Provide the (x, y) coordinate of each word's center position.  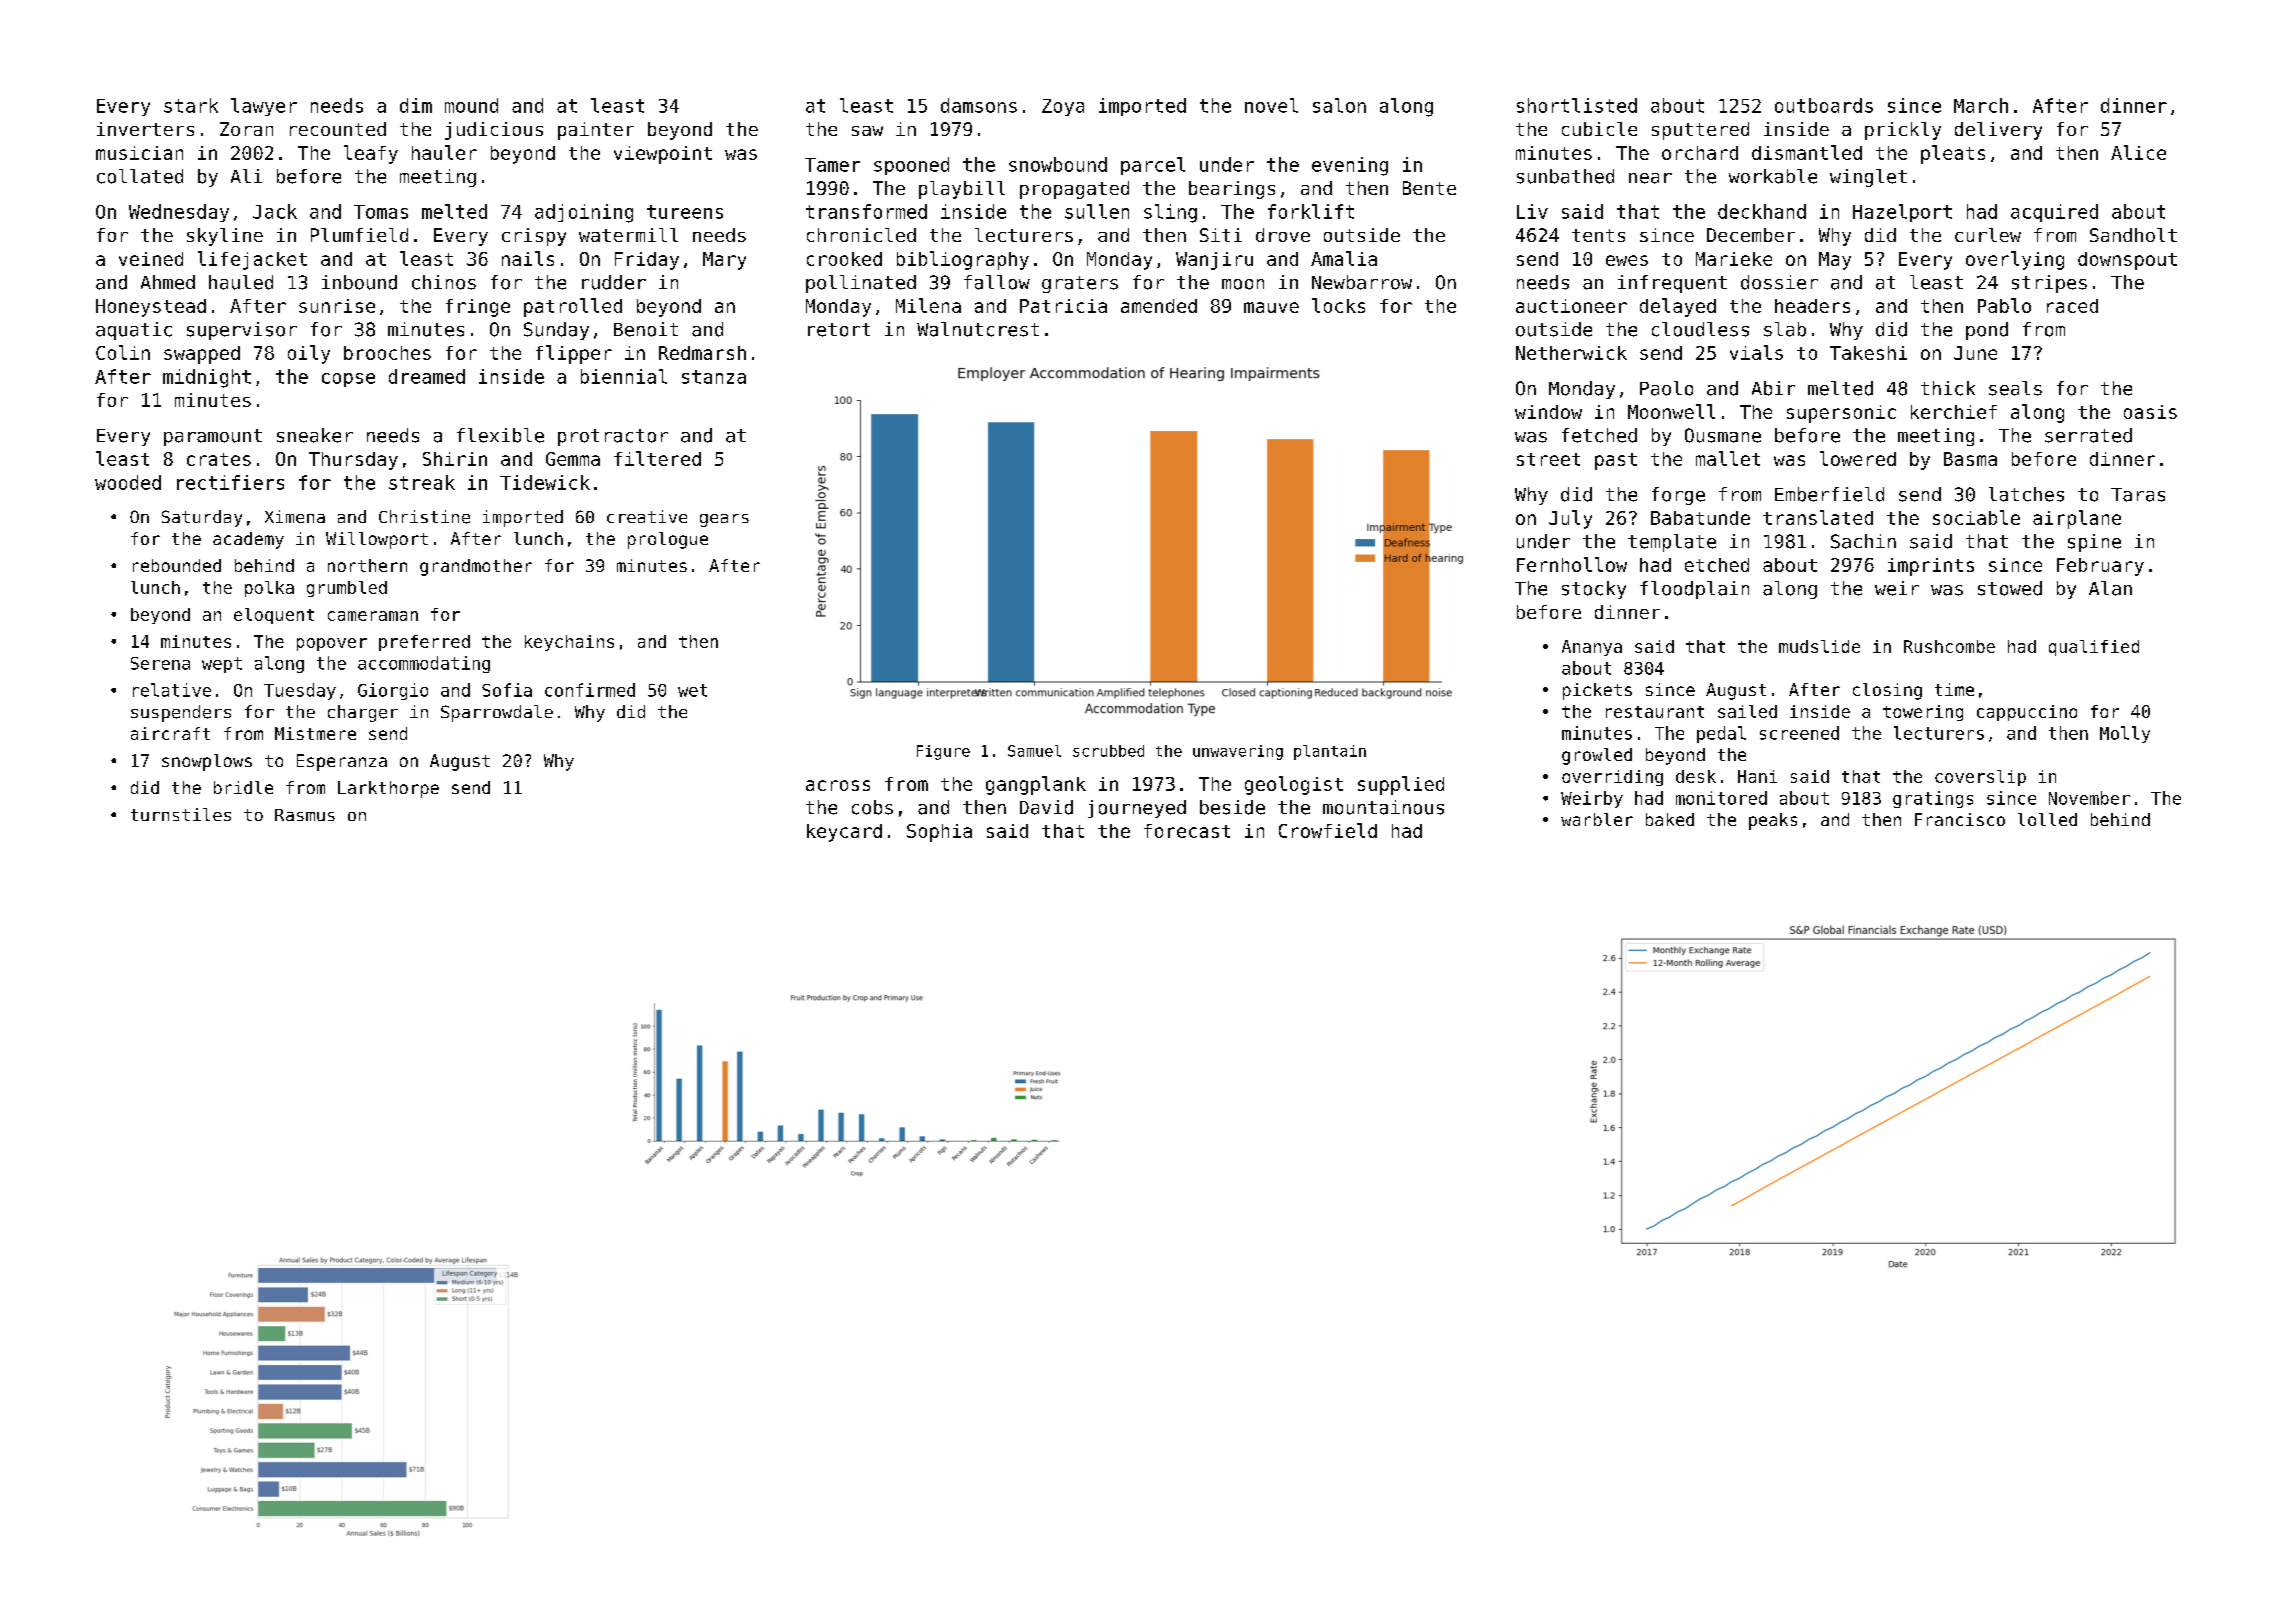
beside (1232, 807)
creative (647, 516)
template (1672, 543)
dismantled (1807, 152)
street (1548, 459)
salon (1339, 105)
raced (2072, 306)
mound (471, 105)
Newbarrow (1362, 282)
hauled (241, 282)
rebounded (177, 565)
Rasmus (305, 815)
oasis (2150, 412)
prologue (668, 540)
